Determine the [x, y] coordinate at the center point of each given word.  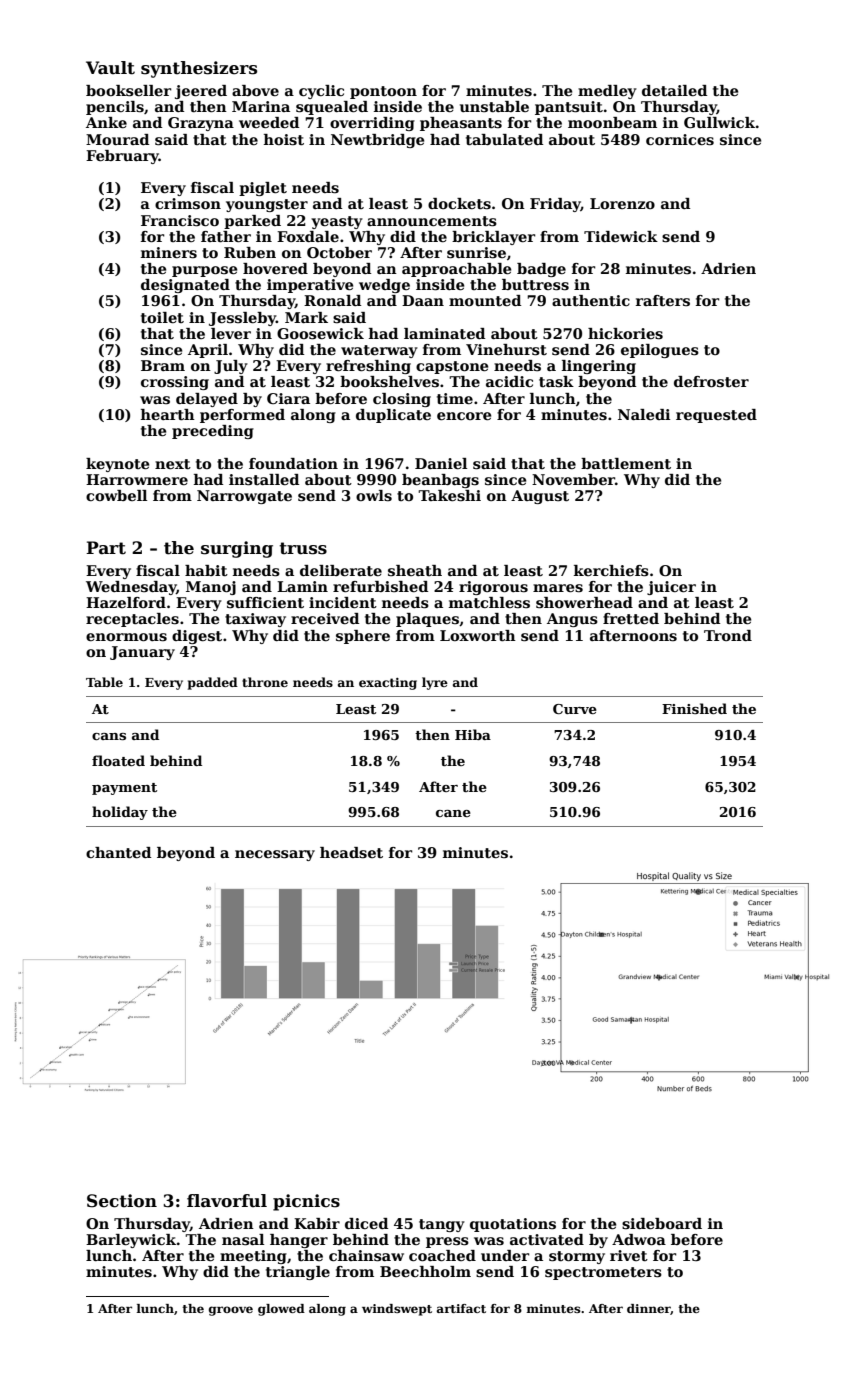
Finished [694, 708]
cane [453, 813]
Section [122, 1201]
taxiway [255, 620]
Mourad [117, 139]
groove [231, 1311]
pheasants [461, 124]
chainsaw [366, 1256]
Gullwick [720, 122]
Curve [575, 709]
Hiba [473, 734]
